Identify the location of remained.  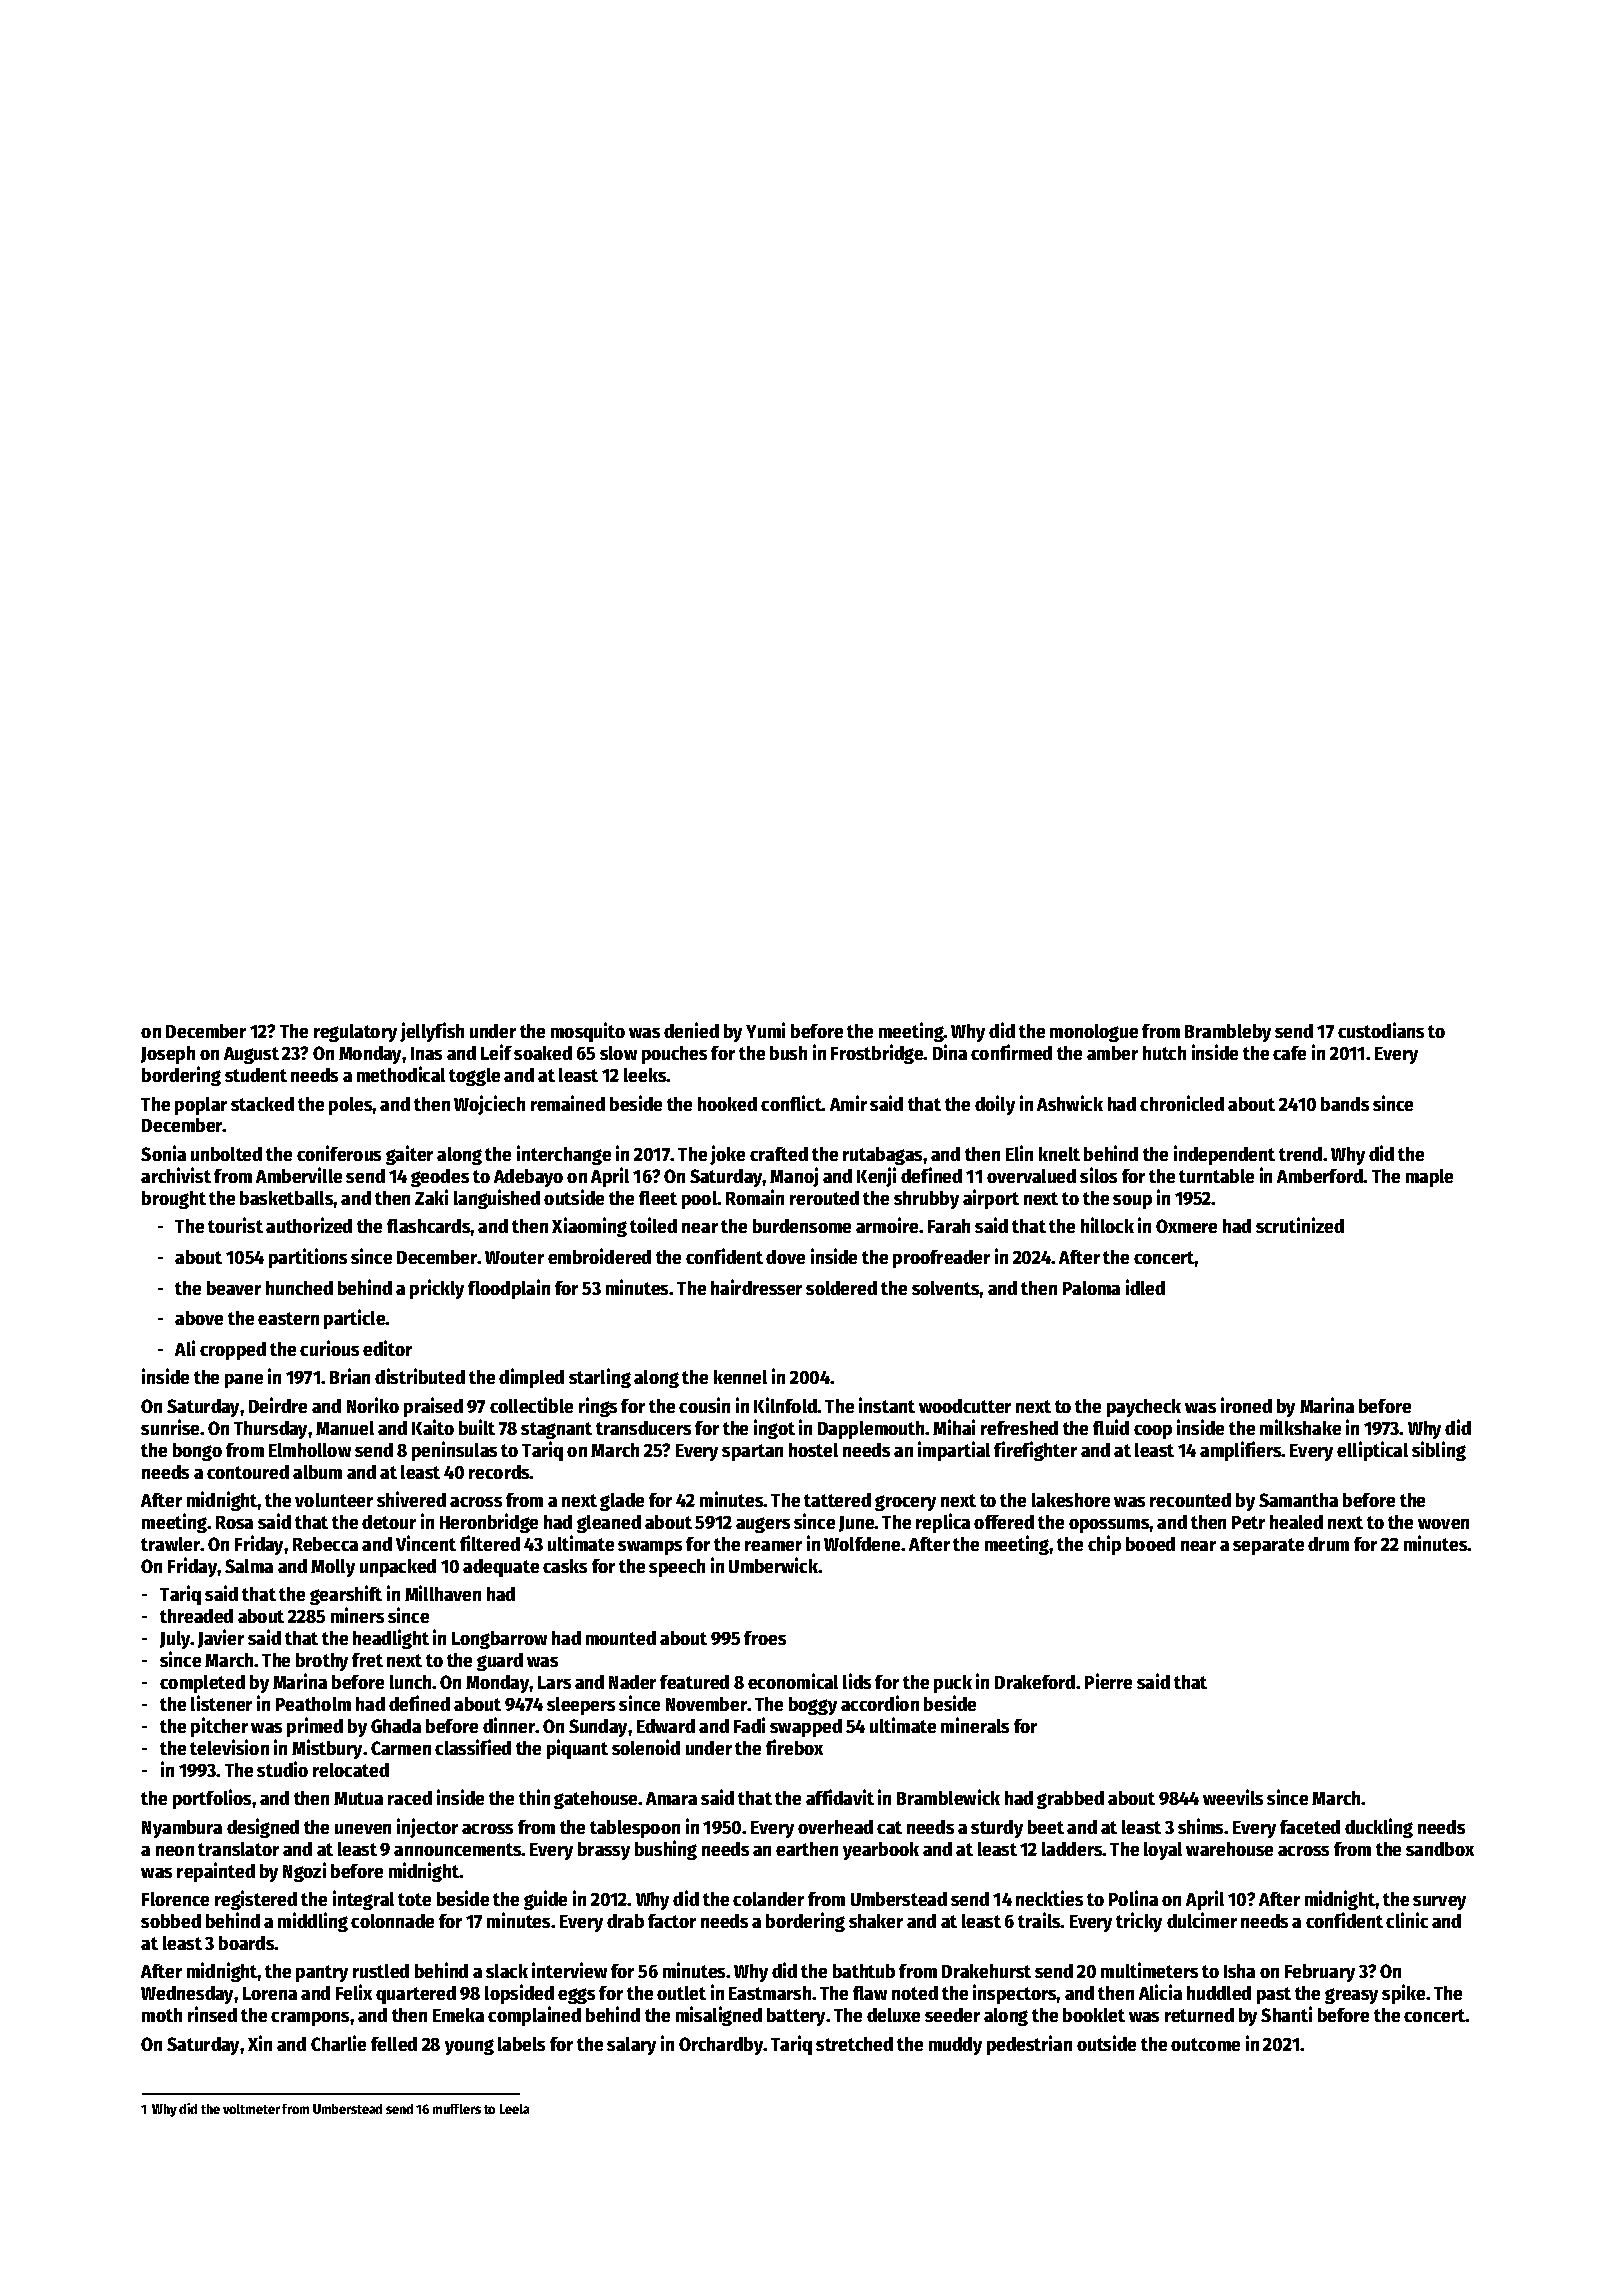
(568, 1103).
